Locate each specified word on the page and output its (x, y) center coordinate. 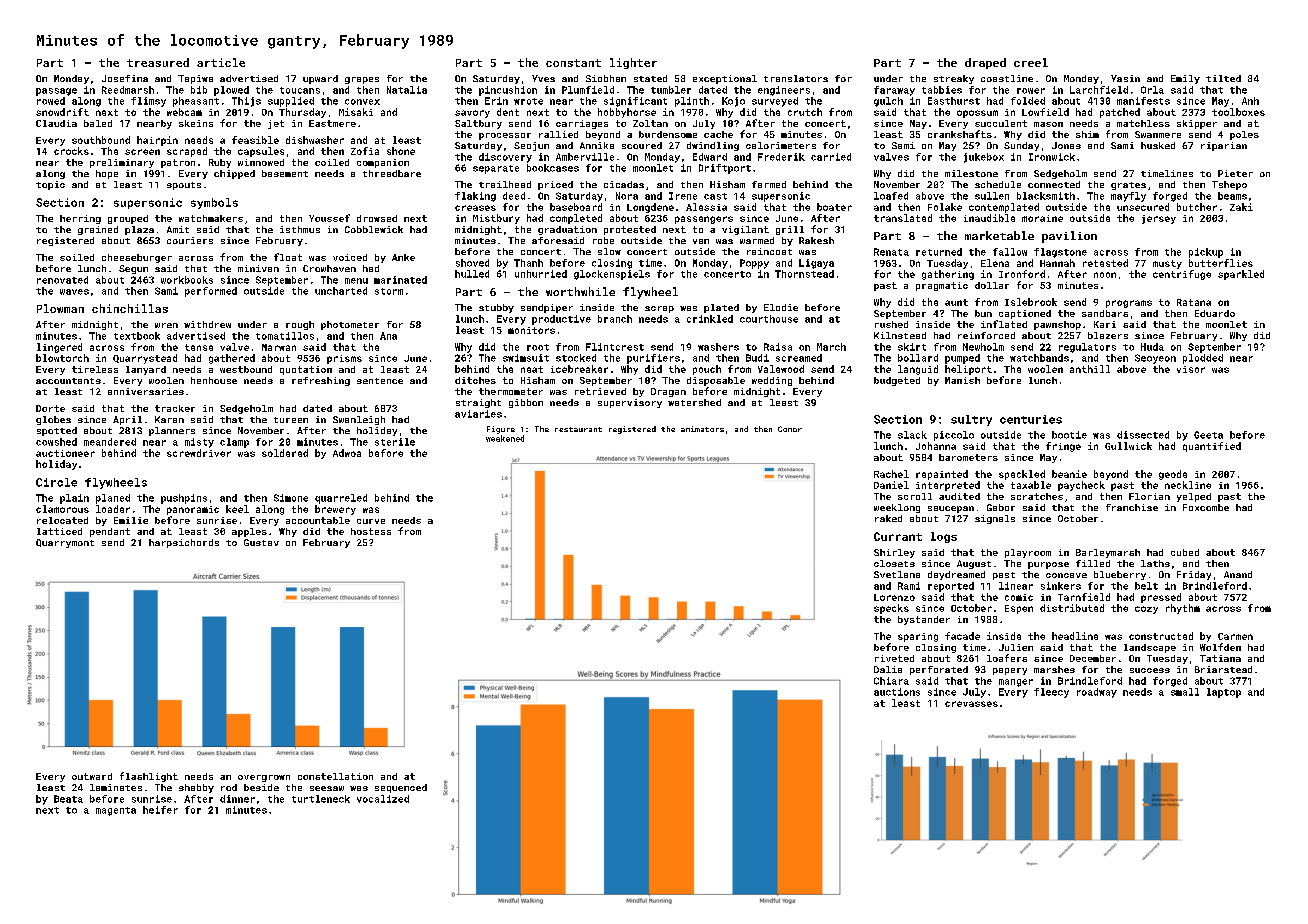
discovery (505, 158)
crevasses (971, 704)
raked (888, 518)
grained (98, 230)
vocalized (383, 799)
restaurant (578, 429)
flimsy (148, 102)
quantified (1212, 447)
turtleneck (321, 799)
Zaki (1241, 207)
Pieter (1235, 173)
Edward (710, 157)
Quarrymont (65, 543)
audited (959, 496)
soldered (285, 453)
